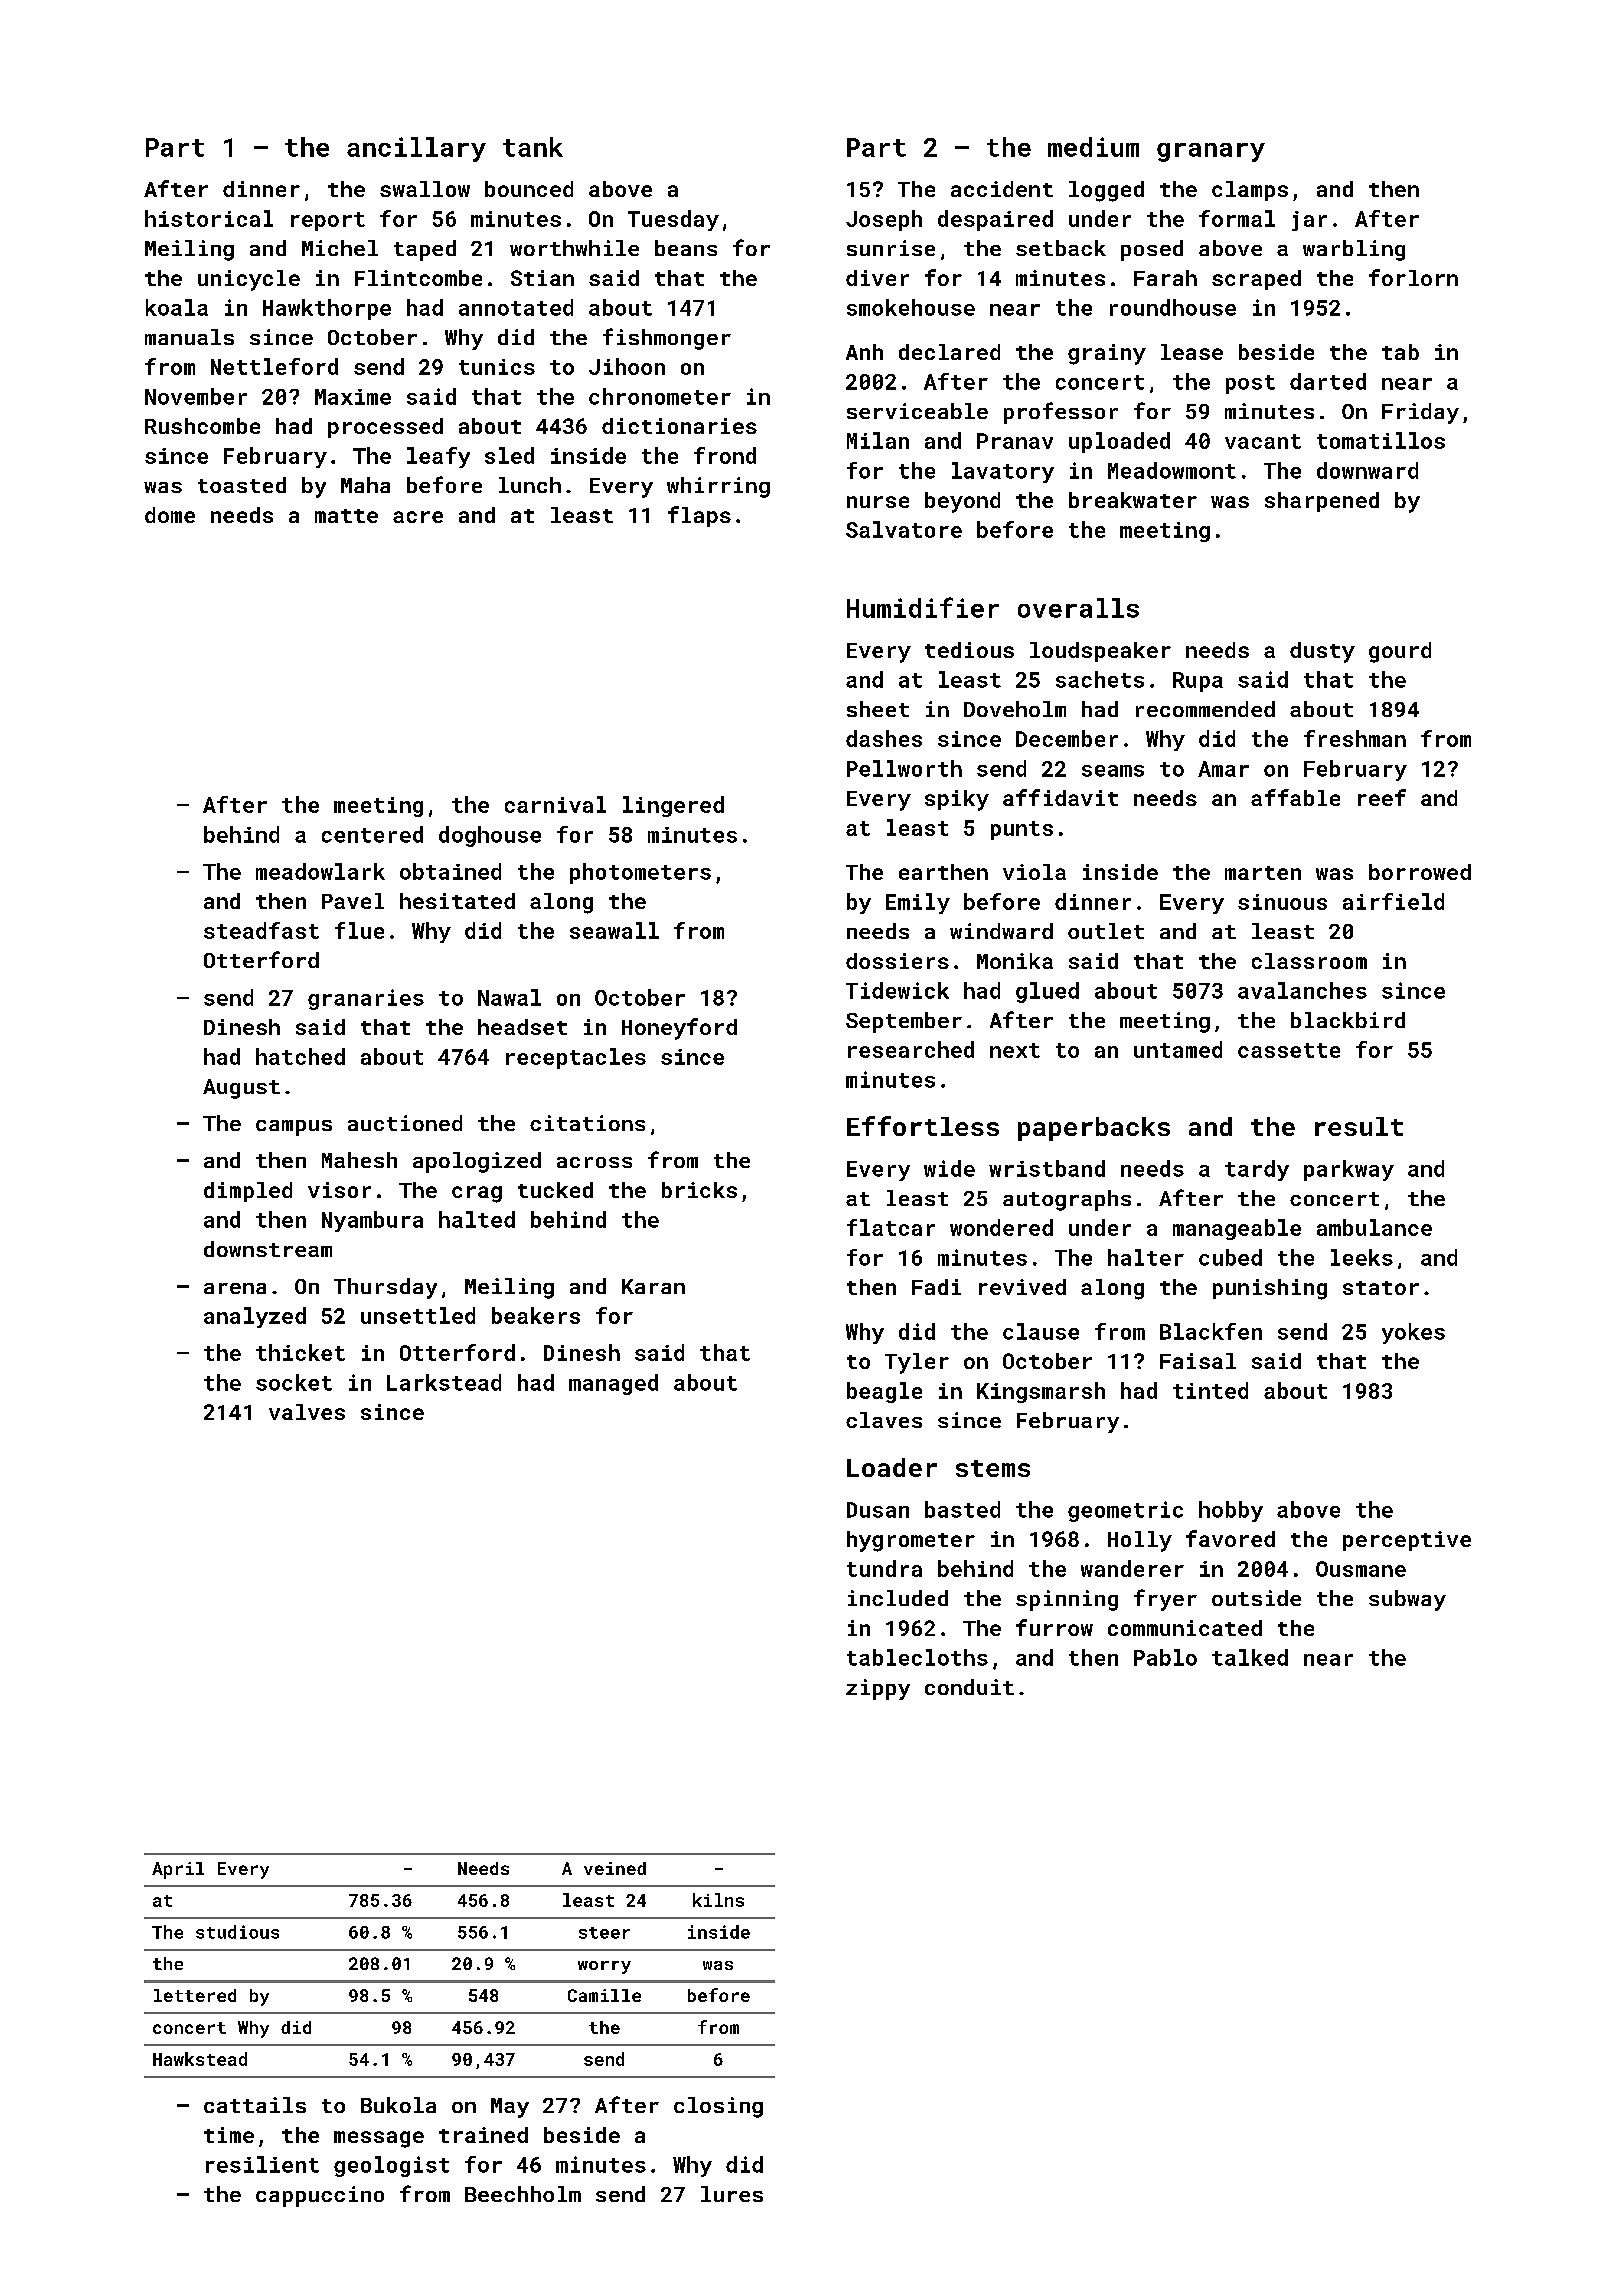  I want to click on granary, so click(1211, 152).
